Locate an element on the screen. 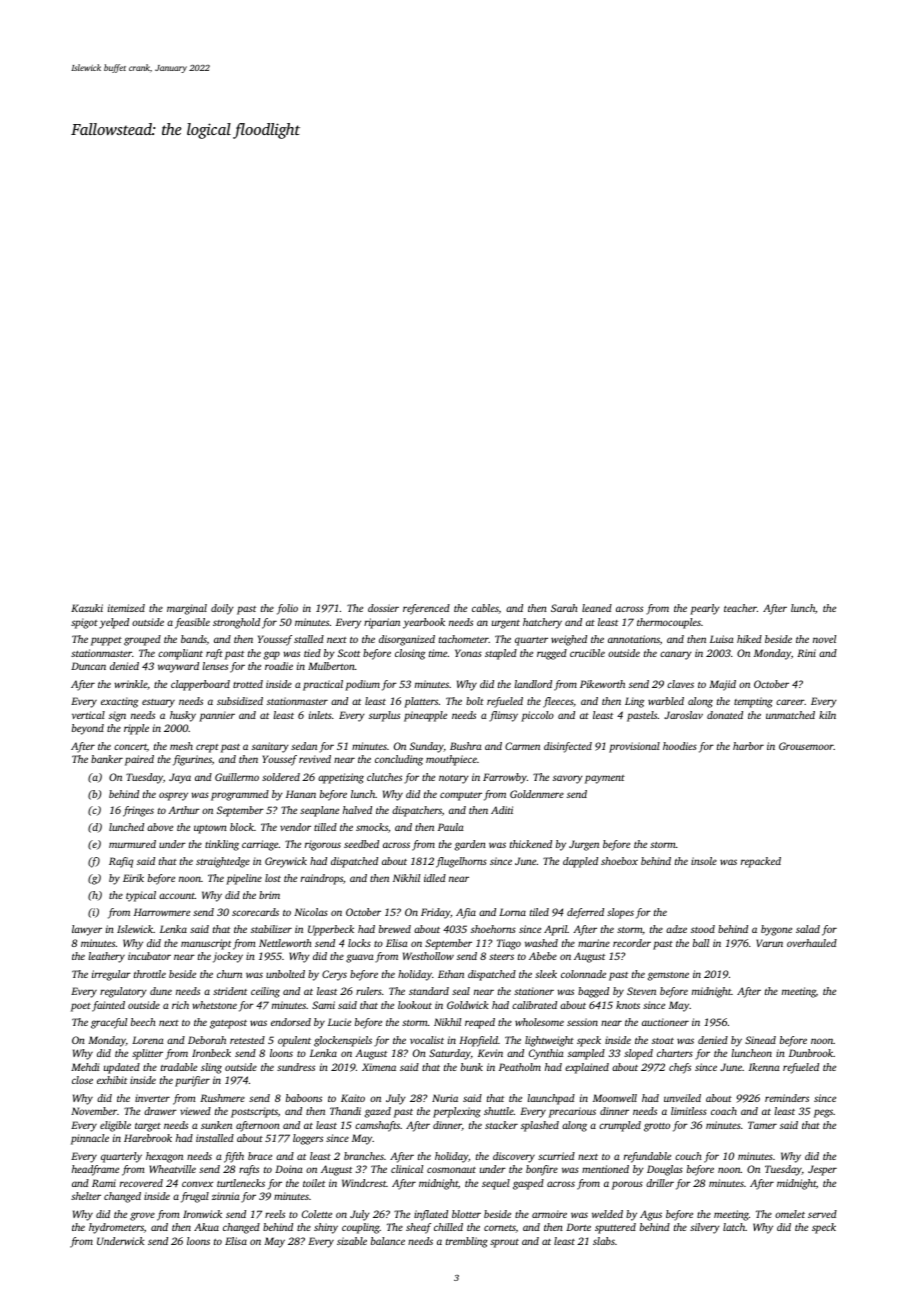 The height and width of the screenshot is (1316, 908). slabs is located at coordinates (604, 1241).
